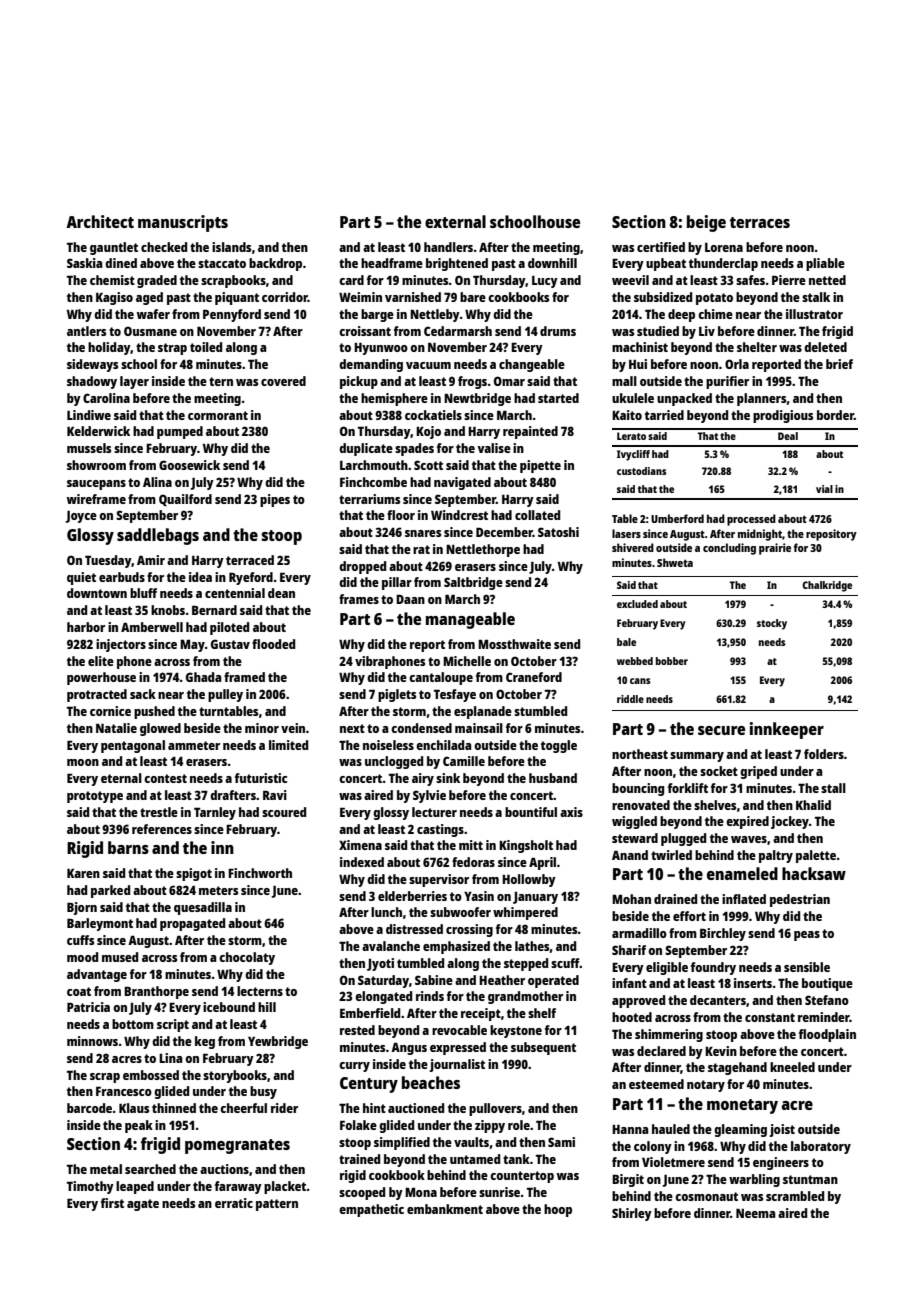 The image size is (924, 1308). Describe the element at coordinates (445, 1209) in the screenshot. I see `embankment` at that location.
